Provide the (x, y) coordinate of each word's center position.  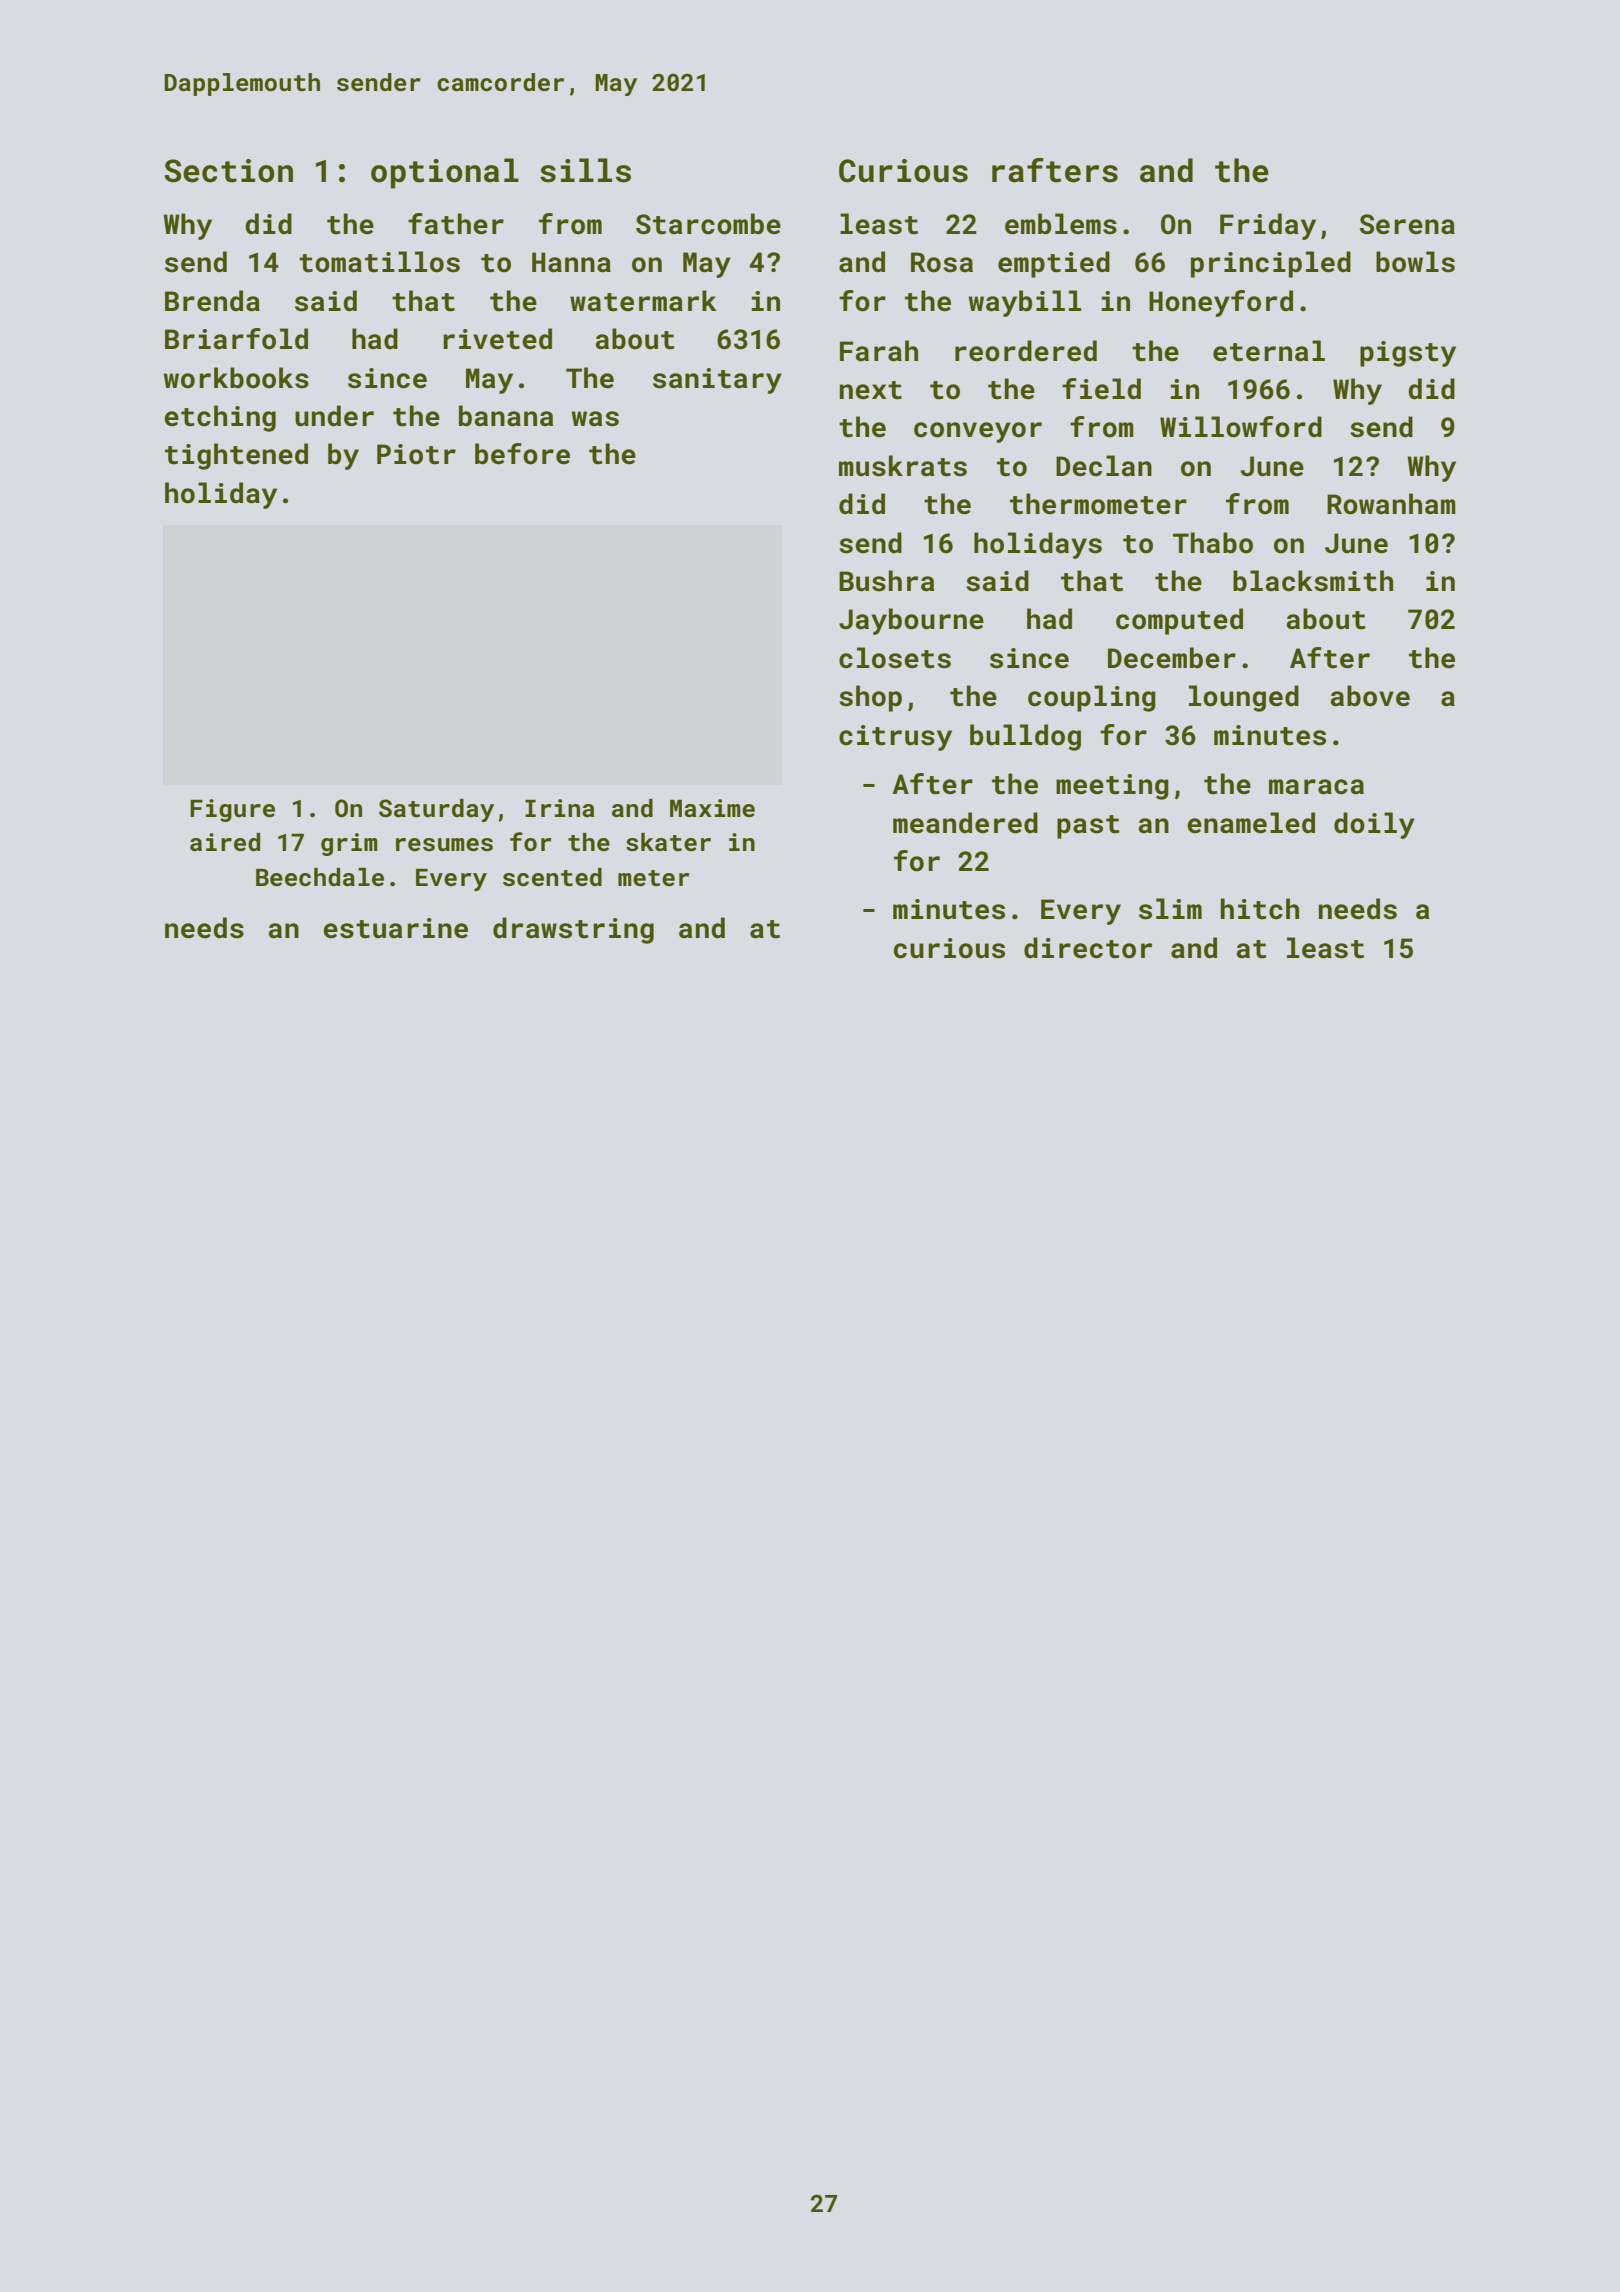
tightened (236, 456)
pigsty (1408, 354)
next (871, 390)
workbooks (236, 378)
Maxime (712, 808)
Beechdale (320, 877)
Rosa (942, 262)
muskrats (903, 466)
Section (228, 171)
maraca (1316, 787)
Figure (232, 810)
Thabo (1213, 543)
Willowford (1241, 427)
